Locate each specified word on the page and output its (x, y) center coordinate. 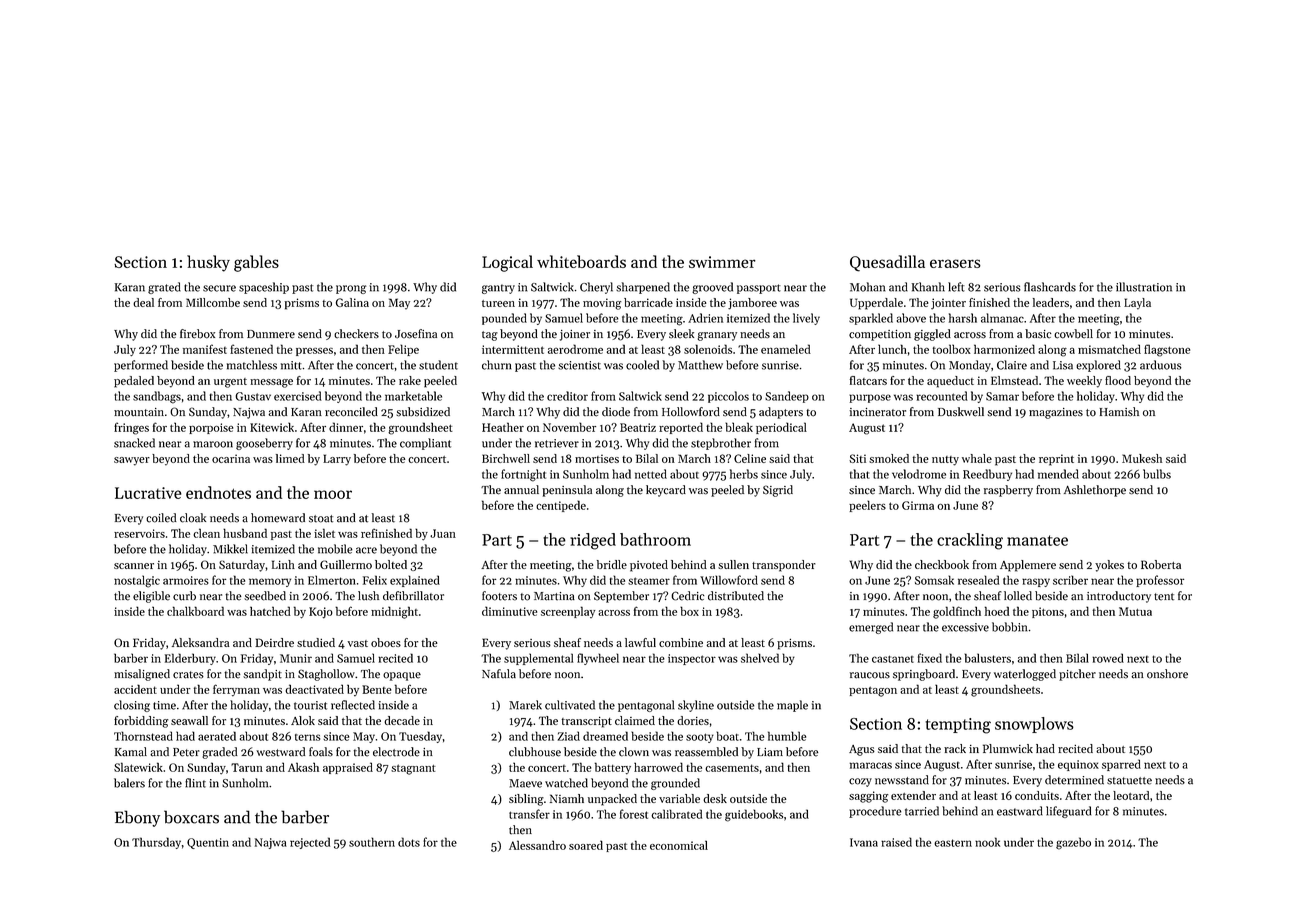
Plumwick (1008, 748)
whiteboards (581, 261)
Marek (525, 705)
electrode (396, 752)
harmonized (1004, 349)
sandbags (157, 397)
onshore (1167, 674)
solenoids (708, 349)
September (621, 597)
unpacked (612, 800)
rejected (310, 843)
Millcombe (213, 302)
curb (184, 596)
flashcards (1050, 287)
